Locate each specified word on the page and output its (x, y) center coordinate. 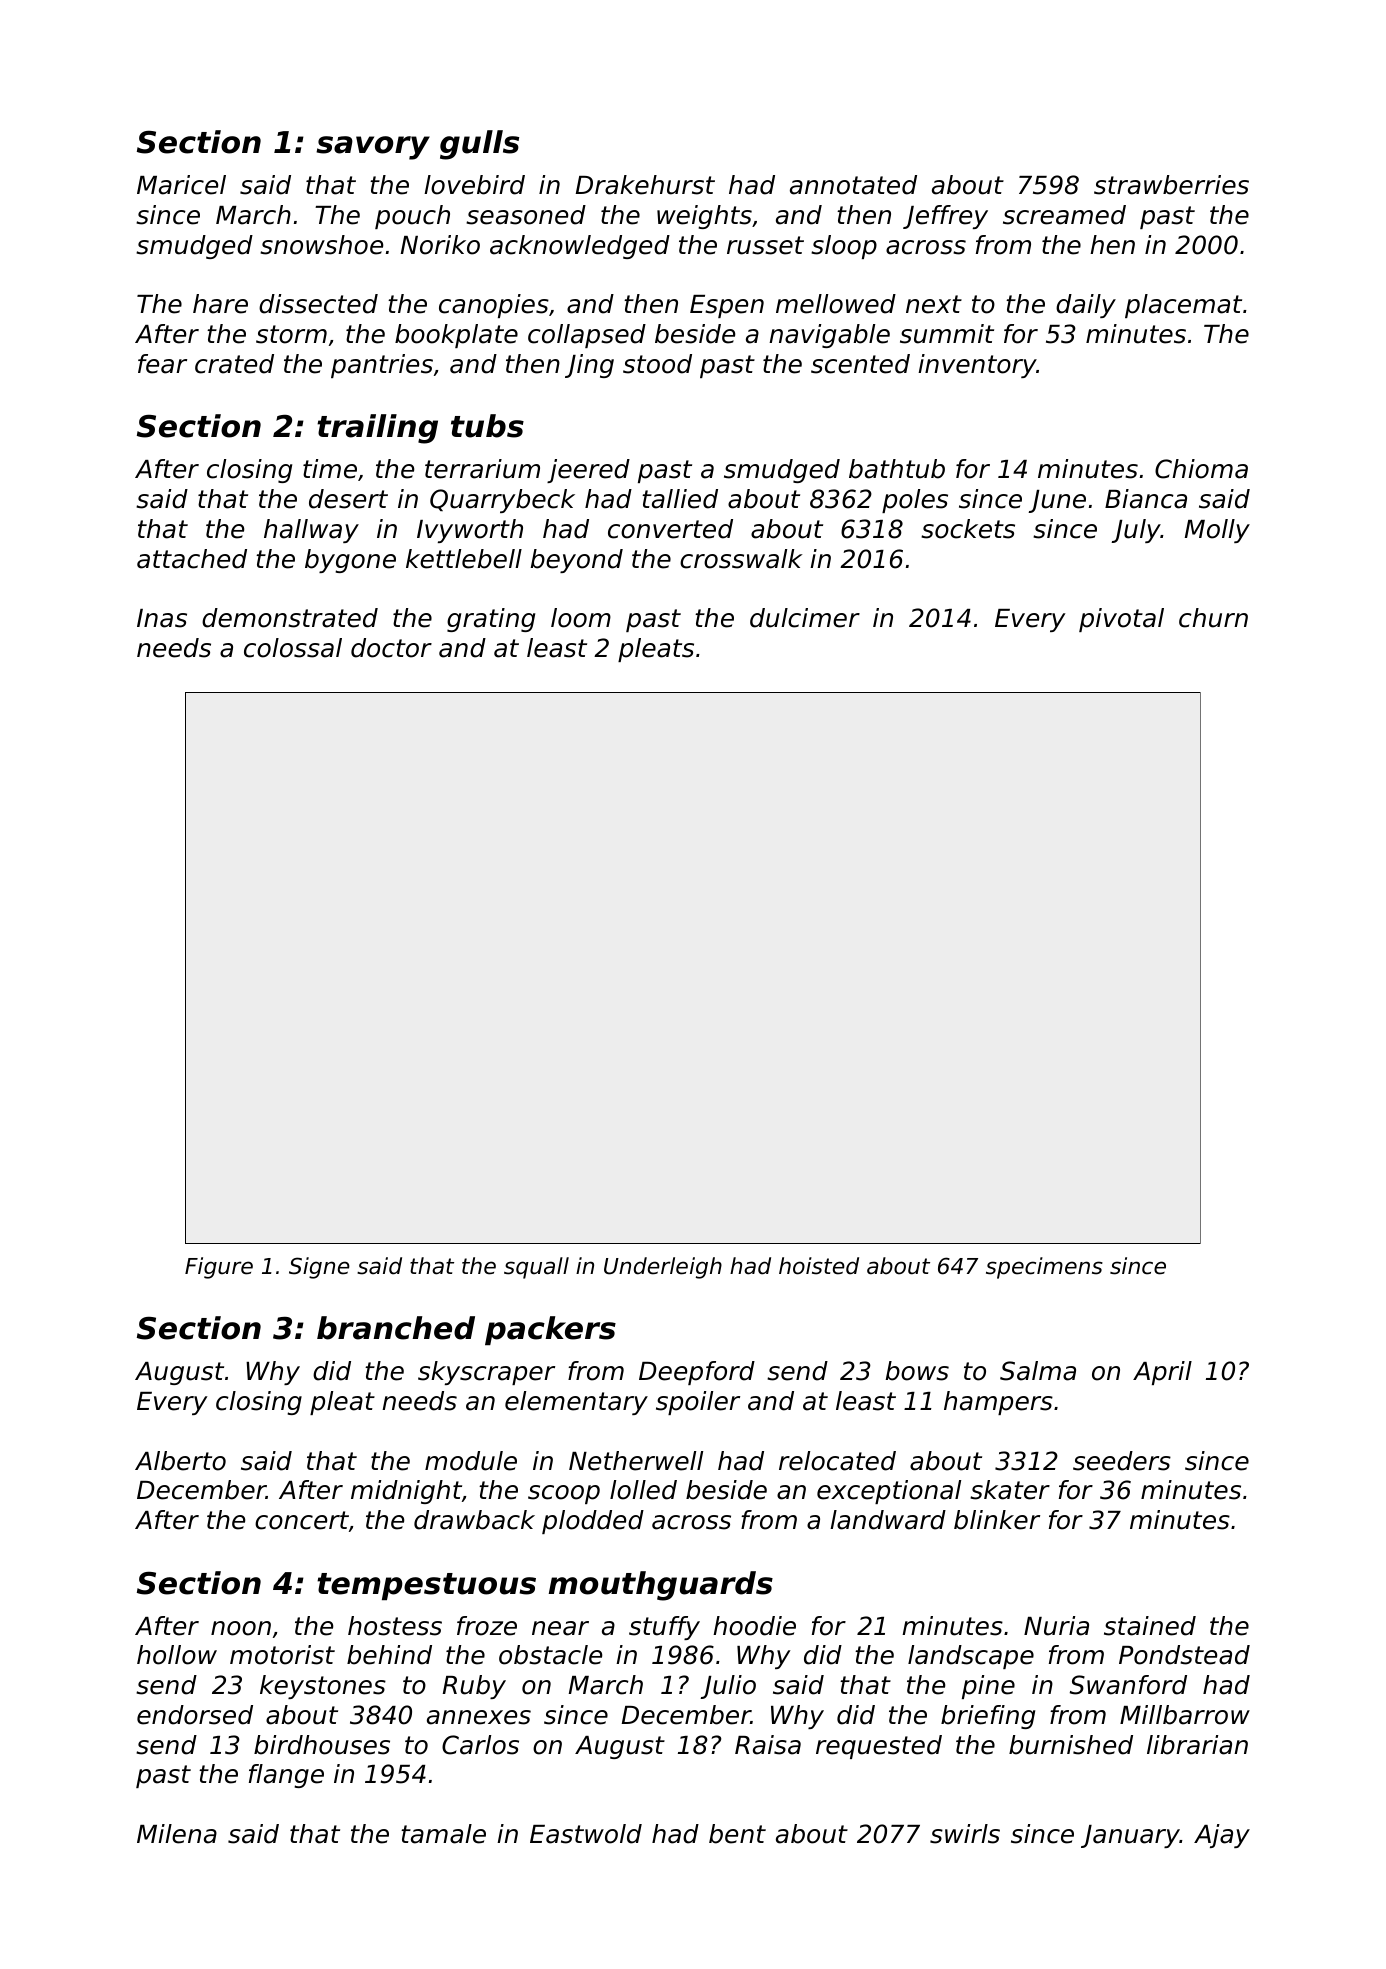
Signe (319, 1268)
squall (536, 1268)
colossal (293, 648)
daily (1086, 306)
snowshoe (321, 245)
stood (657, 364)
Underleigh (663, 1268)
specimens (1044, 1268)
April (1162, 1373)
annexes (479, 1717)
